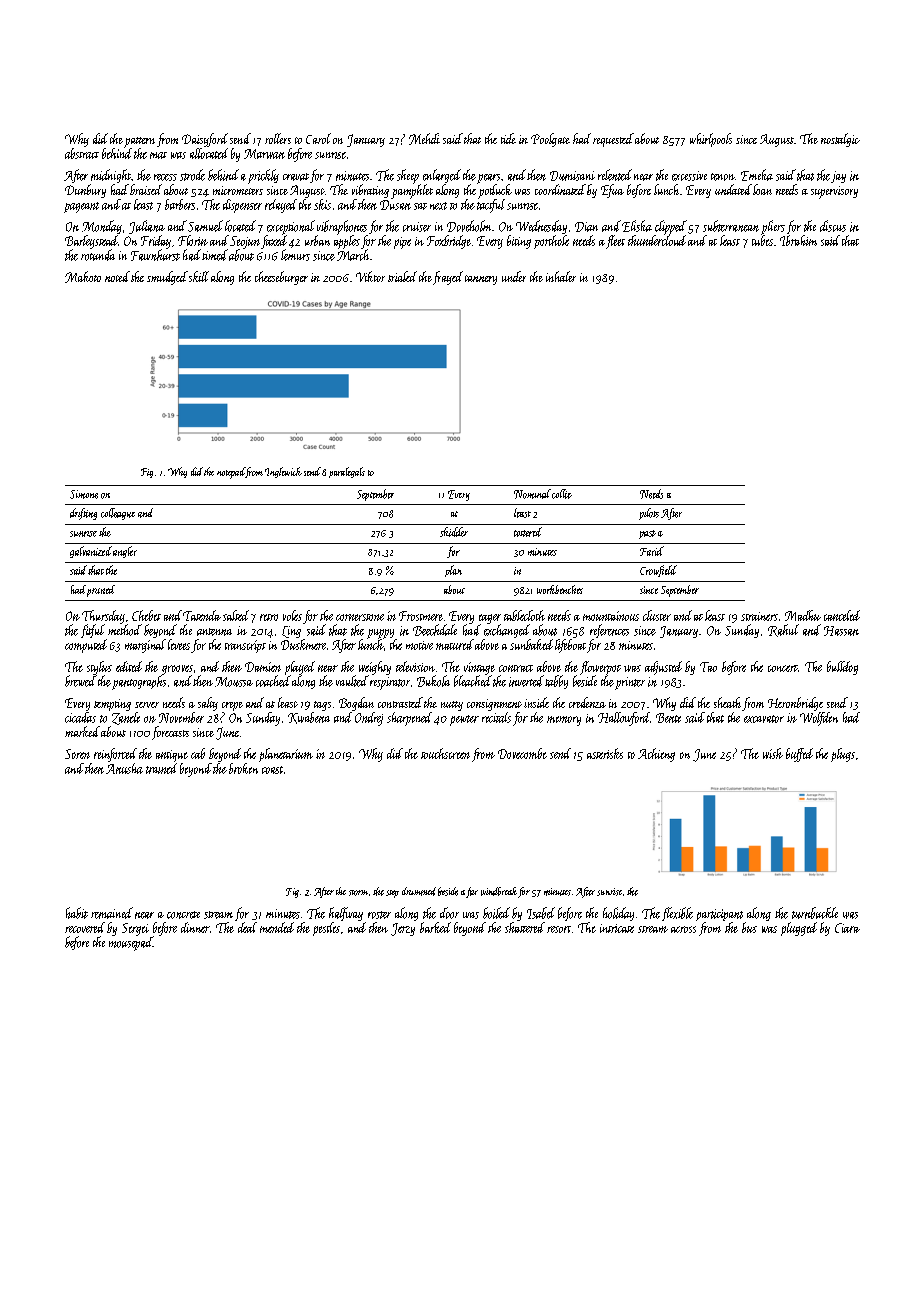 Image resolution: width=924 pixels, height=1314 pixels. What do you see at coordinates (711, 140) in the screenshot?
I see `whirlpools` at bounding box center [711, 140].
